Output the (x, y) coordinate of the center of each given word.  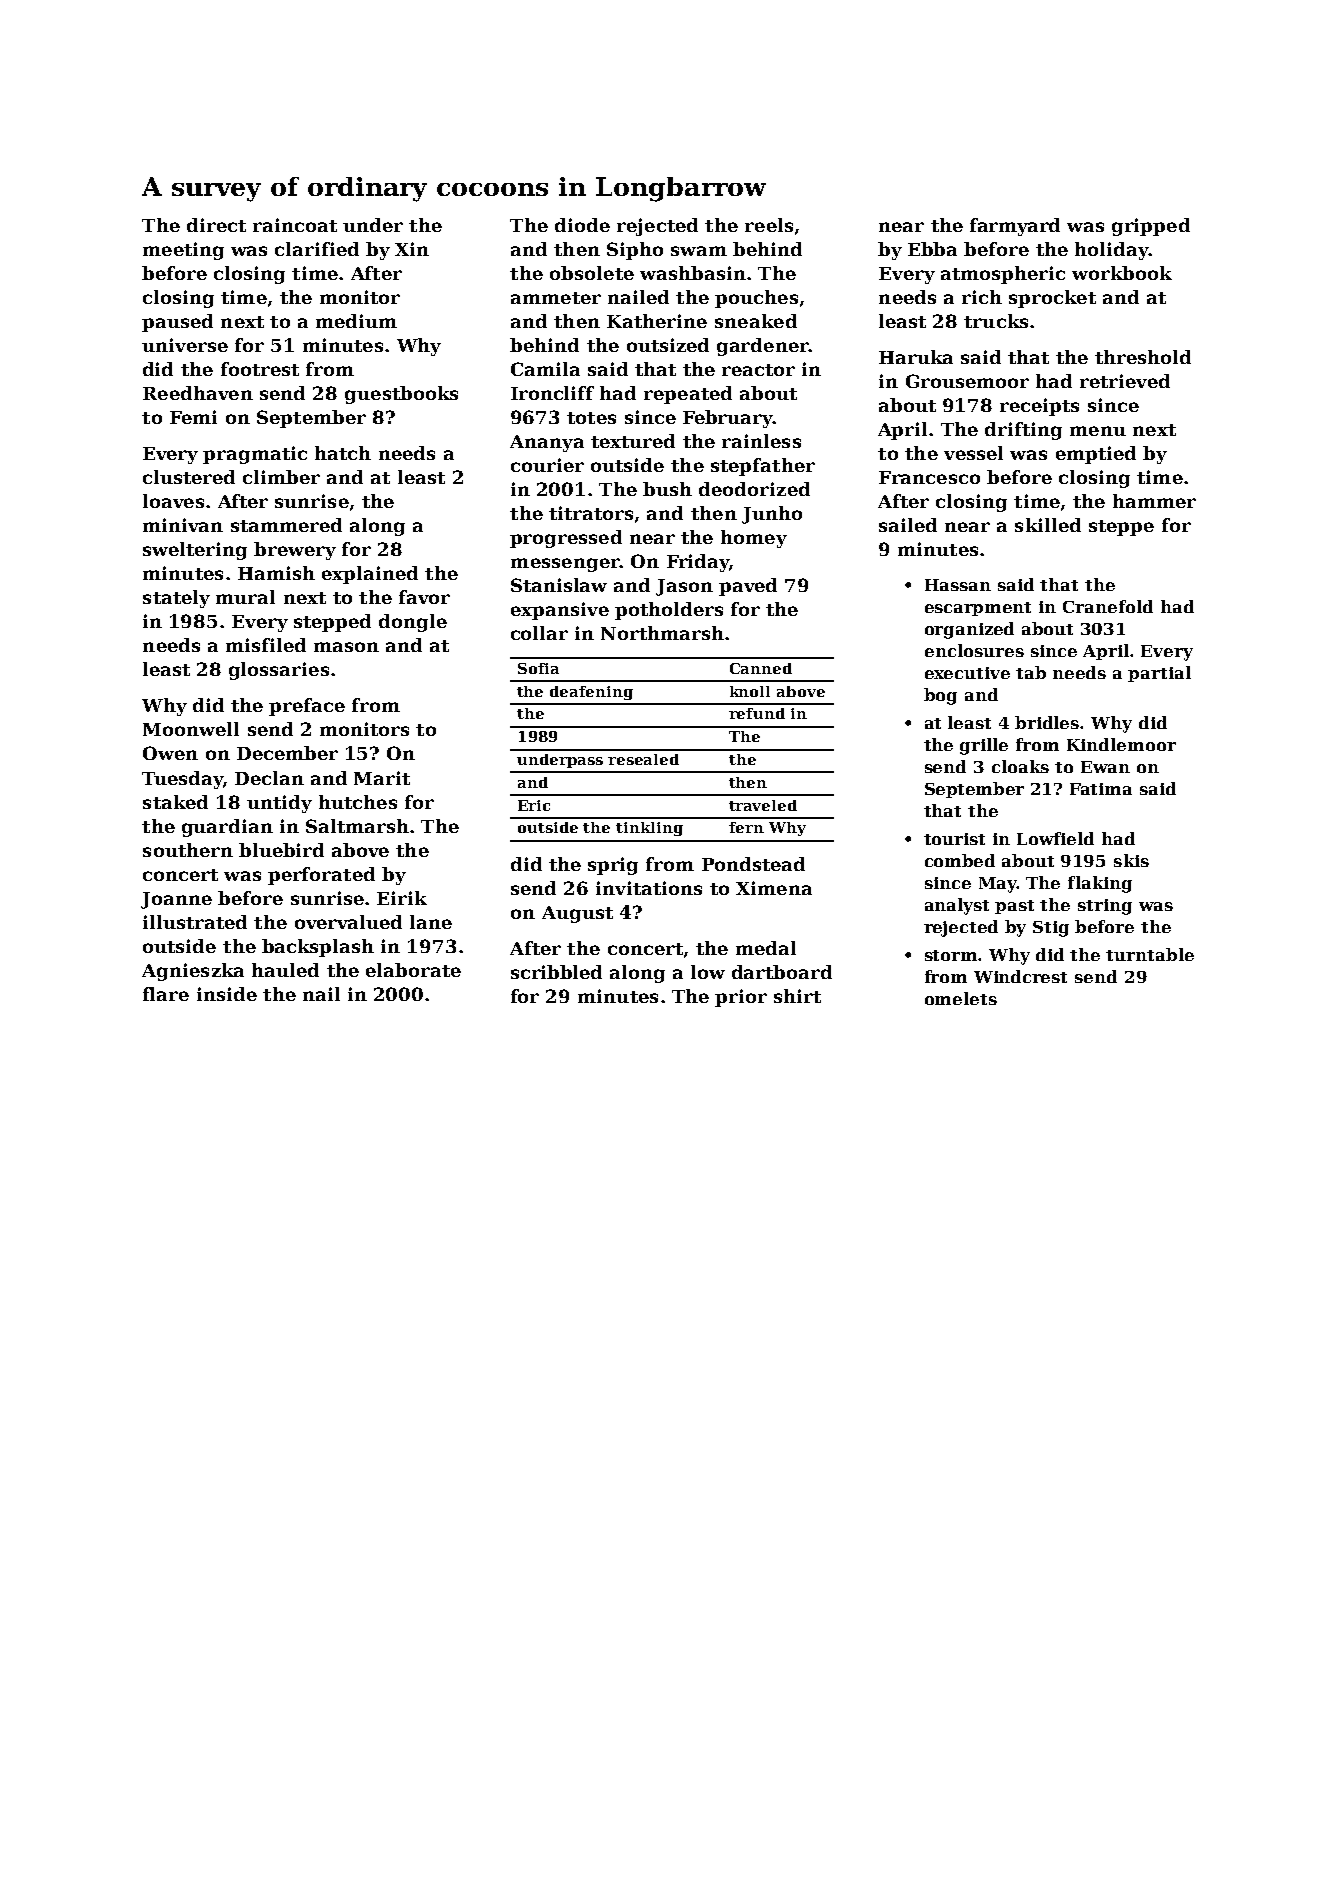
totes (591, 418)
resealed (643, 759)
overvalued (348, 922)
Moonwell (191, 729)
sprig (613, 866)
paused (177, 323)
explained (370, 575)
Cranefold (1108, 606)
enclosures (974, 650)
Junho (772, 515)
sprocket (1052, 299)
